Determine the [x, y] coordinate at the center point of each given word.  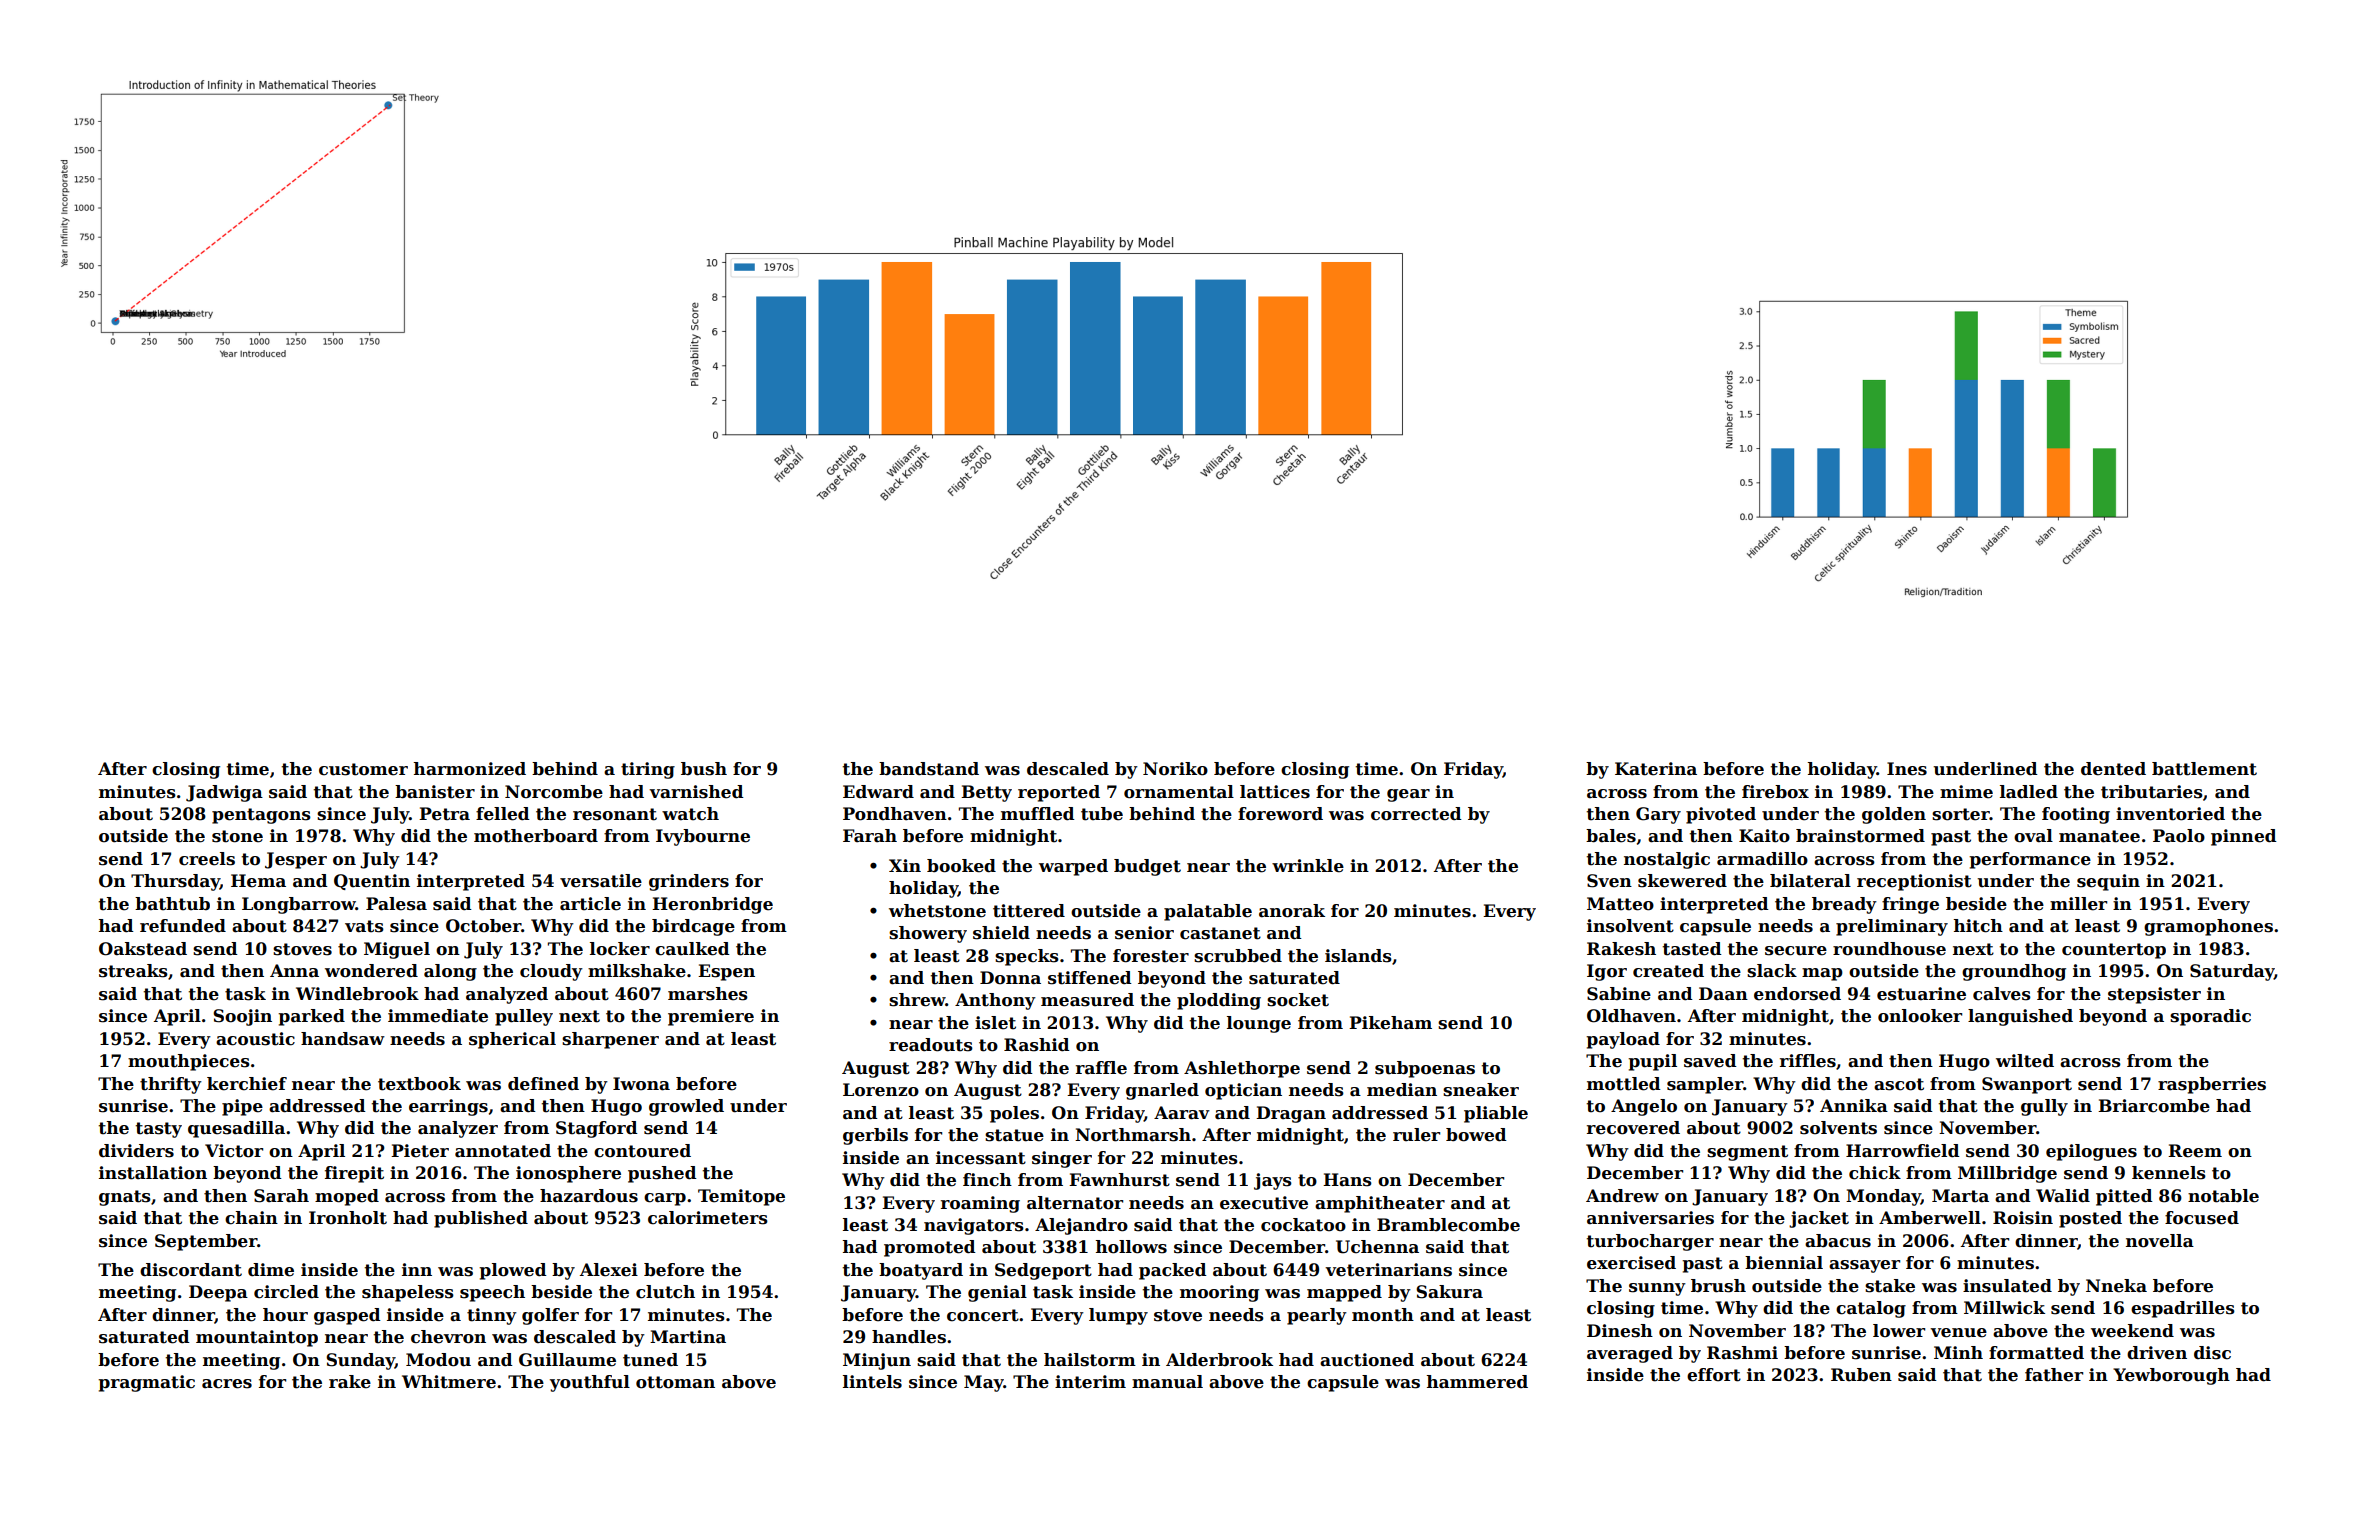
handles [909, 1337]
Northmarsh [1133, 1135]
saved [1710, 1061]
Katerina [1656, 769]
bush [704, 769]
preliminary [1892, 927]
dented [2113, 769]
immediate [438, 1016]
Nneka [2116, 1286]
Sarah [281, 1196]
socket [1298, 1000]
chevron [448, 1337]
